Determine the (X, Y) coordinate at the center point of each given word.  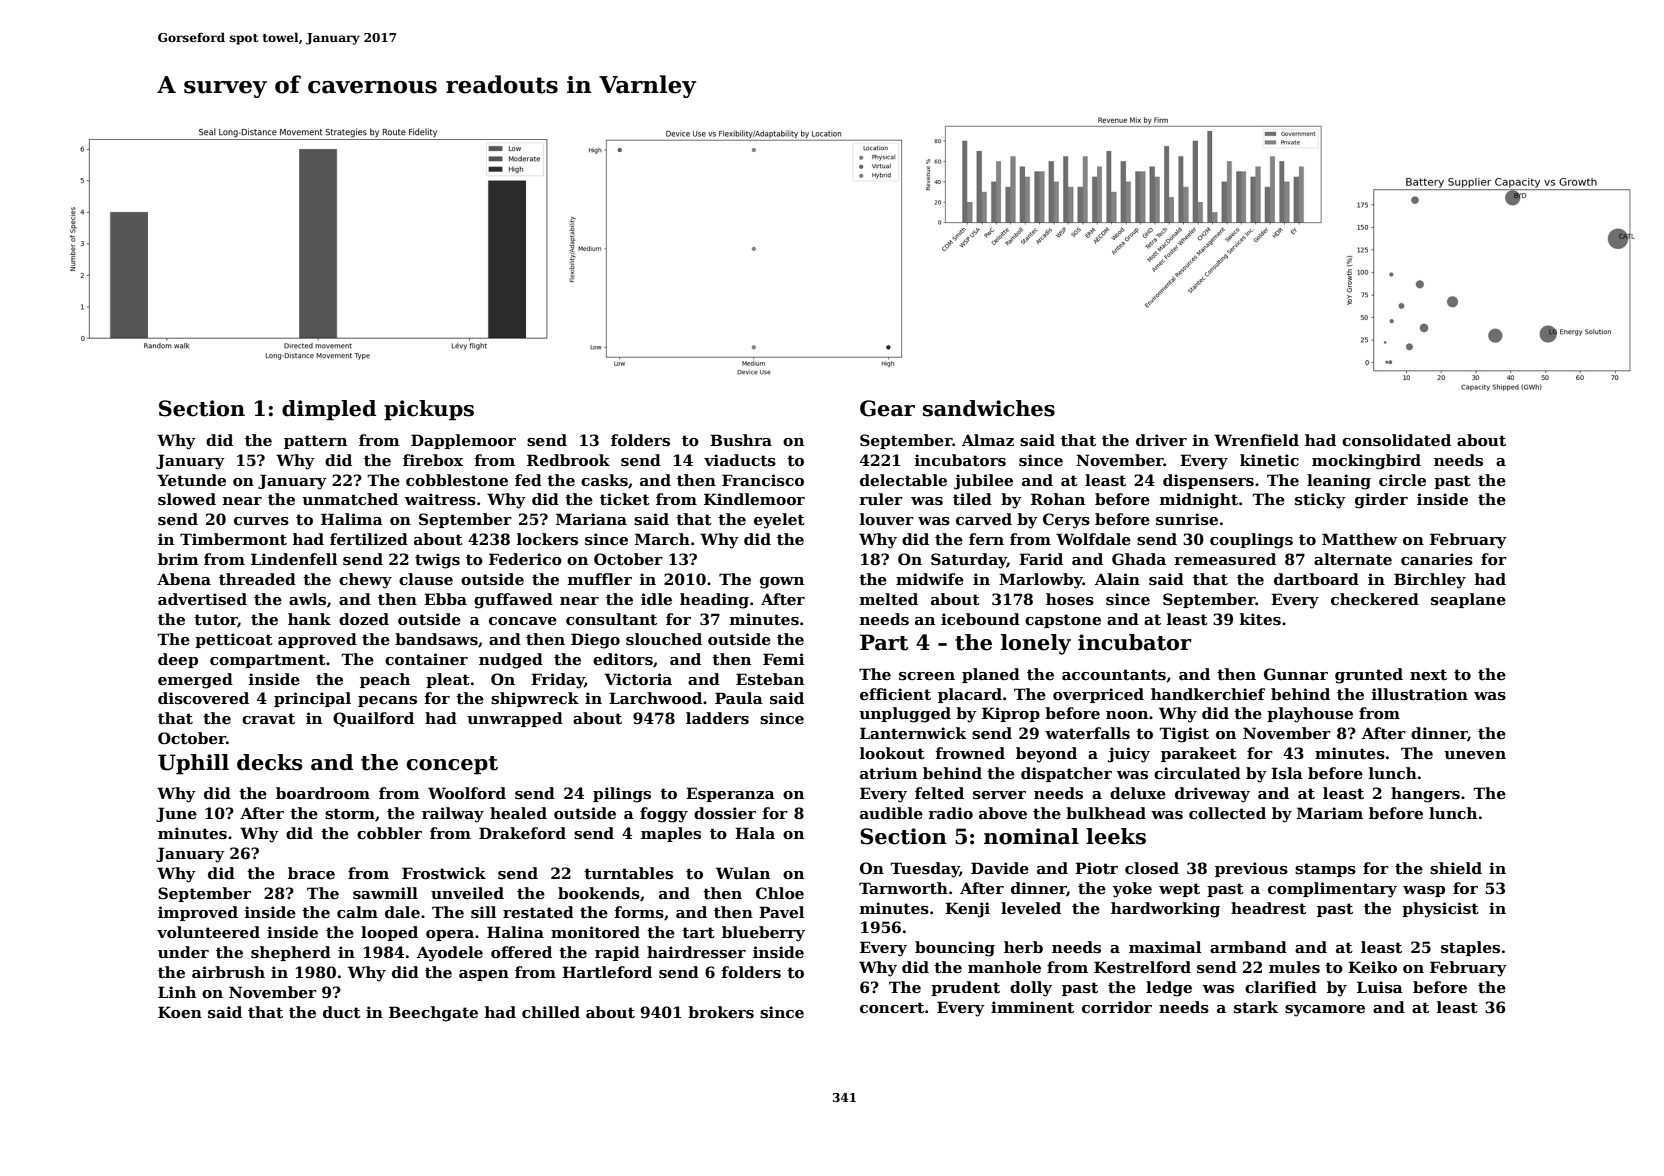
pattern (315, 442)
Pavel (781, 912)
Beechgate (433, 1014)
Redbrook (568, 460)
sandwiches (989, 408)
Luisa (1380, 987)
